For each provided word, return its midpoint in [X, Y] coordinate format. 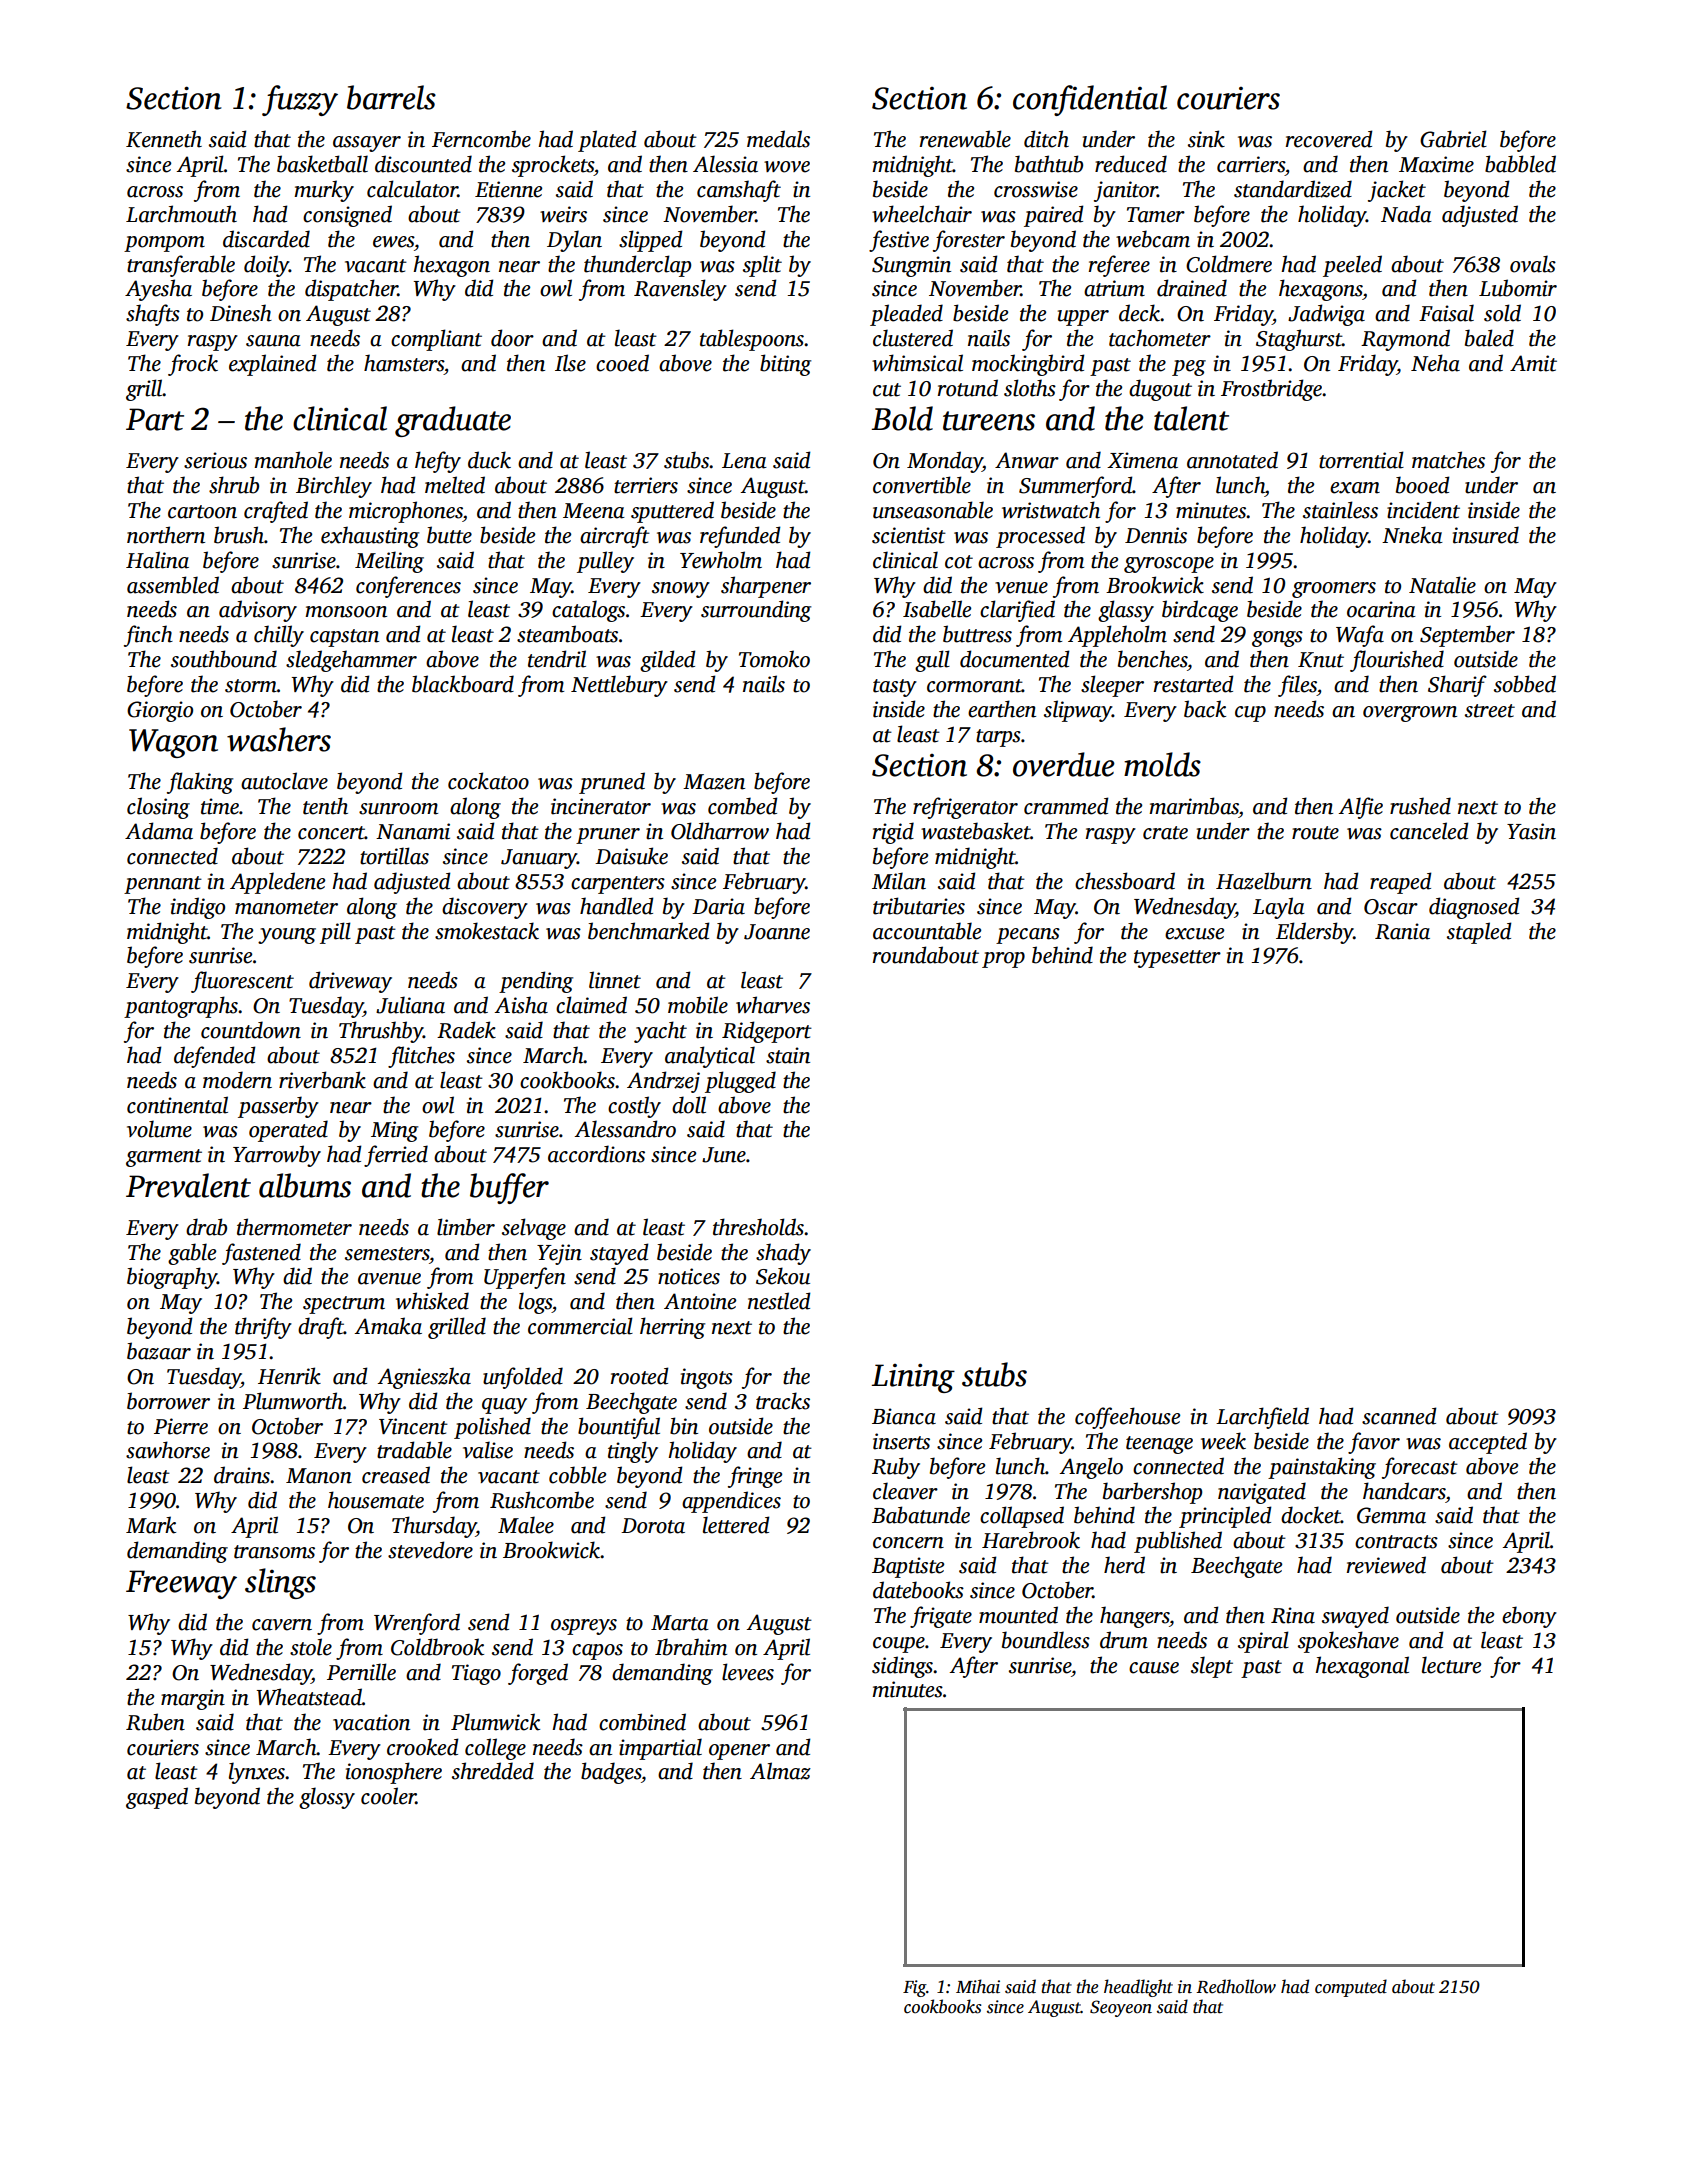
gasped [157, 1798]
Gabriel [1453, 139]
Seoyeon [1121, 2008]
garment [164, 1158]
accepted [1488, 1443]
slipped [651, 241]
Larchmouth [181, 214]
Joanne [777, 932]
